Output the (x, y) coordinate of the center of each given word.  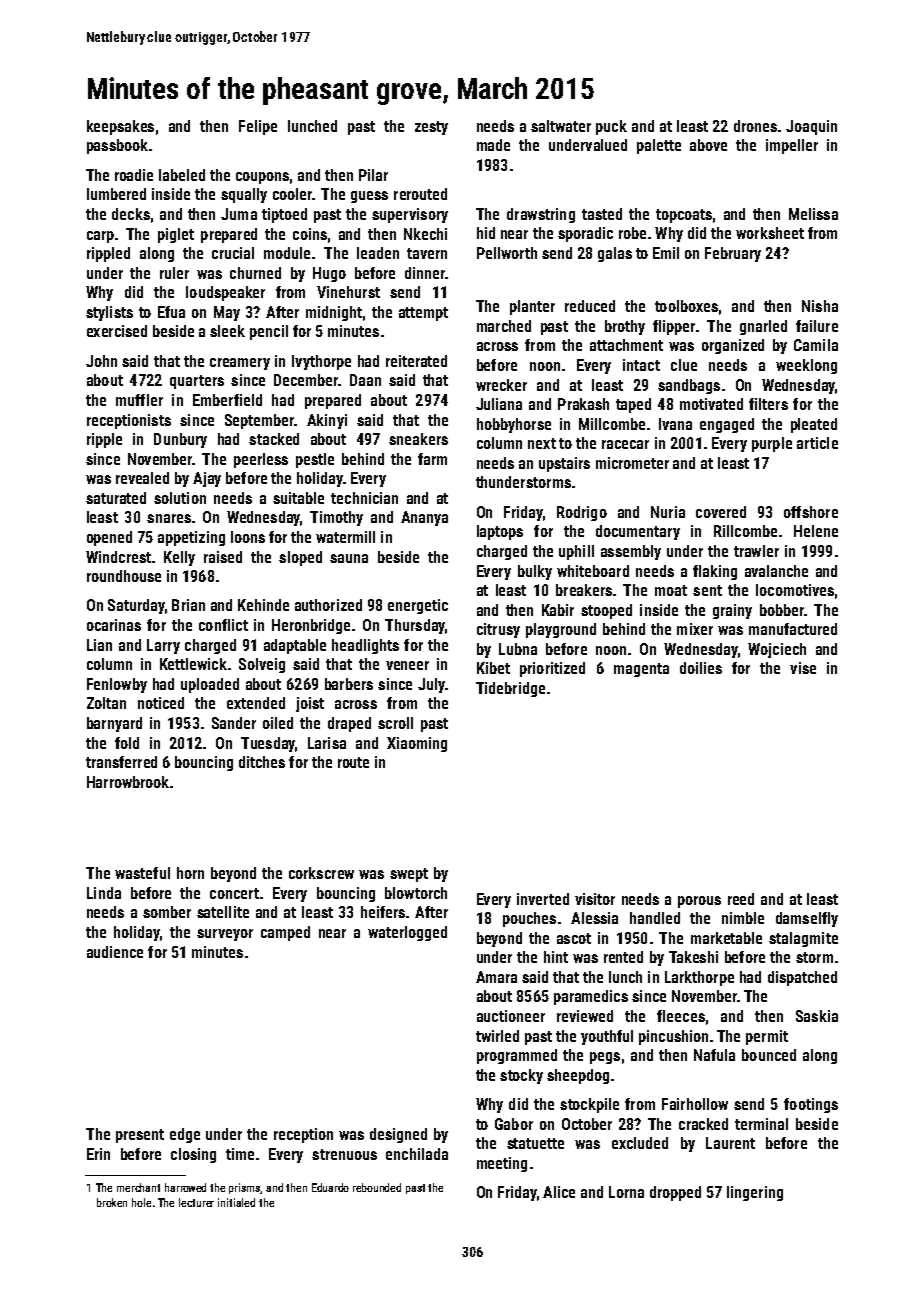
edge (185, 1135)
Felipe (258, 127)
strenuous (344, 1154)
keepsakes (120, 127)
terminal (761, 1124)
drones (755, 126)
